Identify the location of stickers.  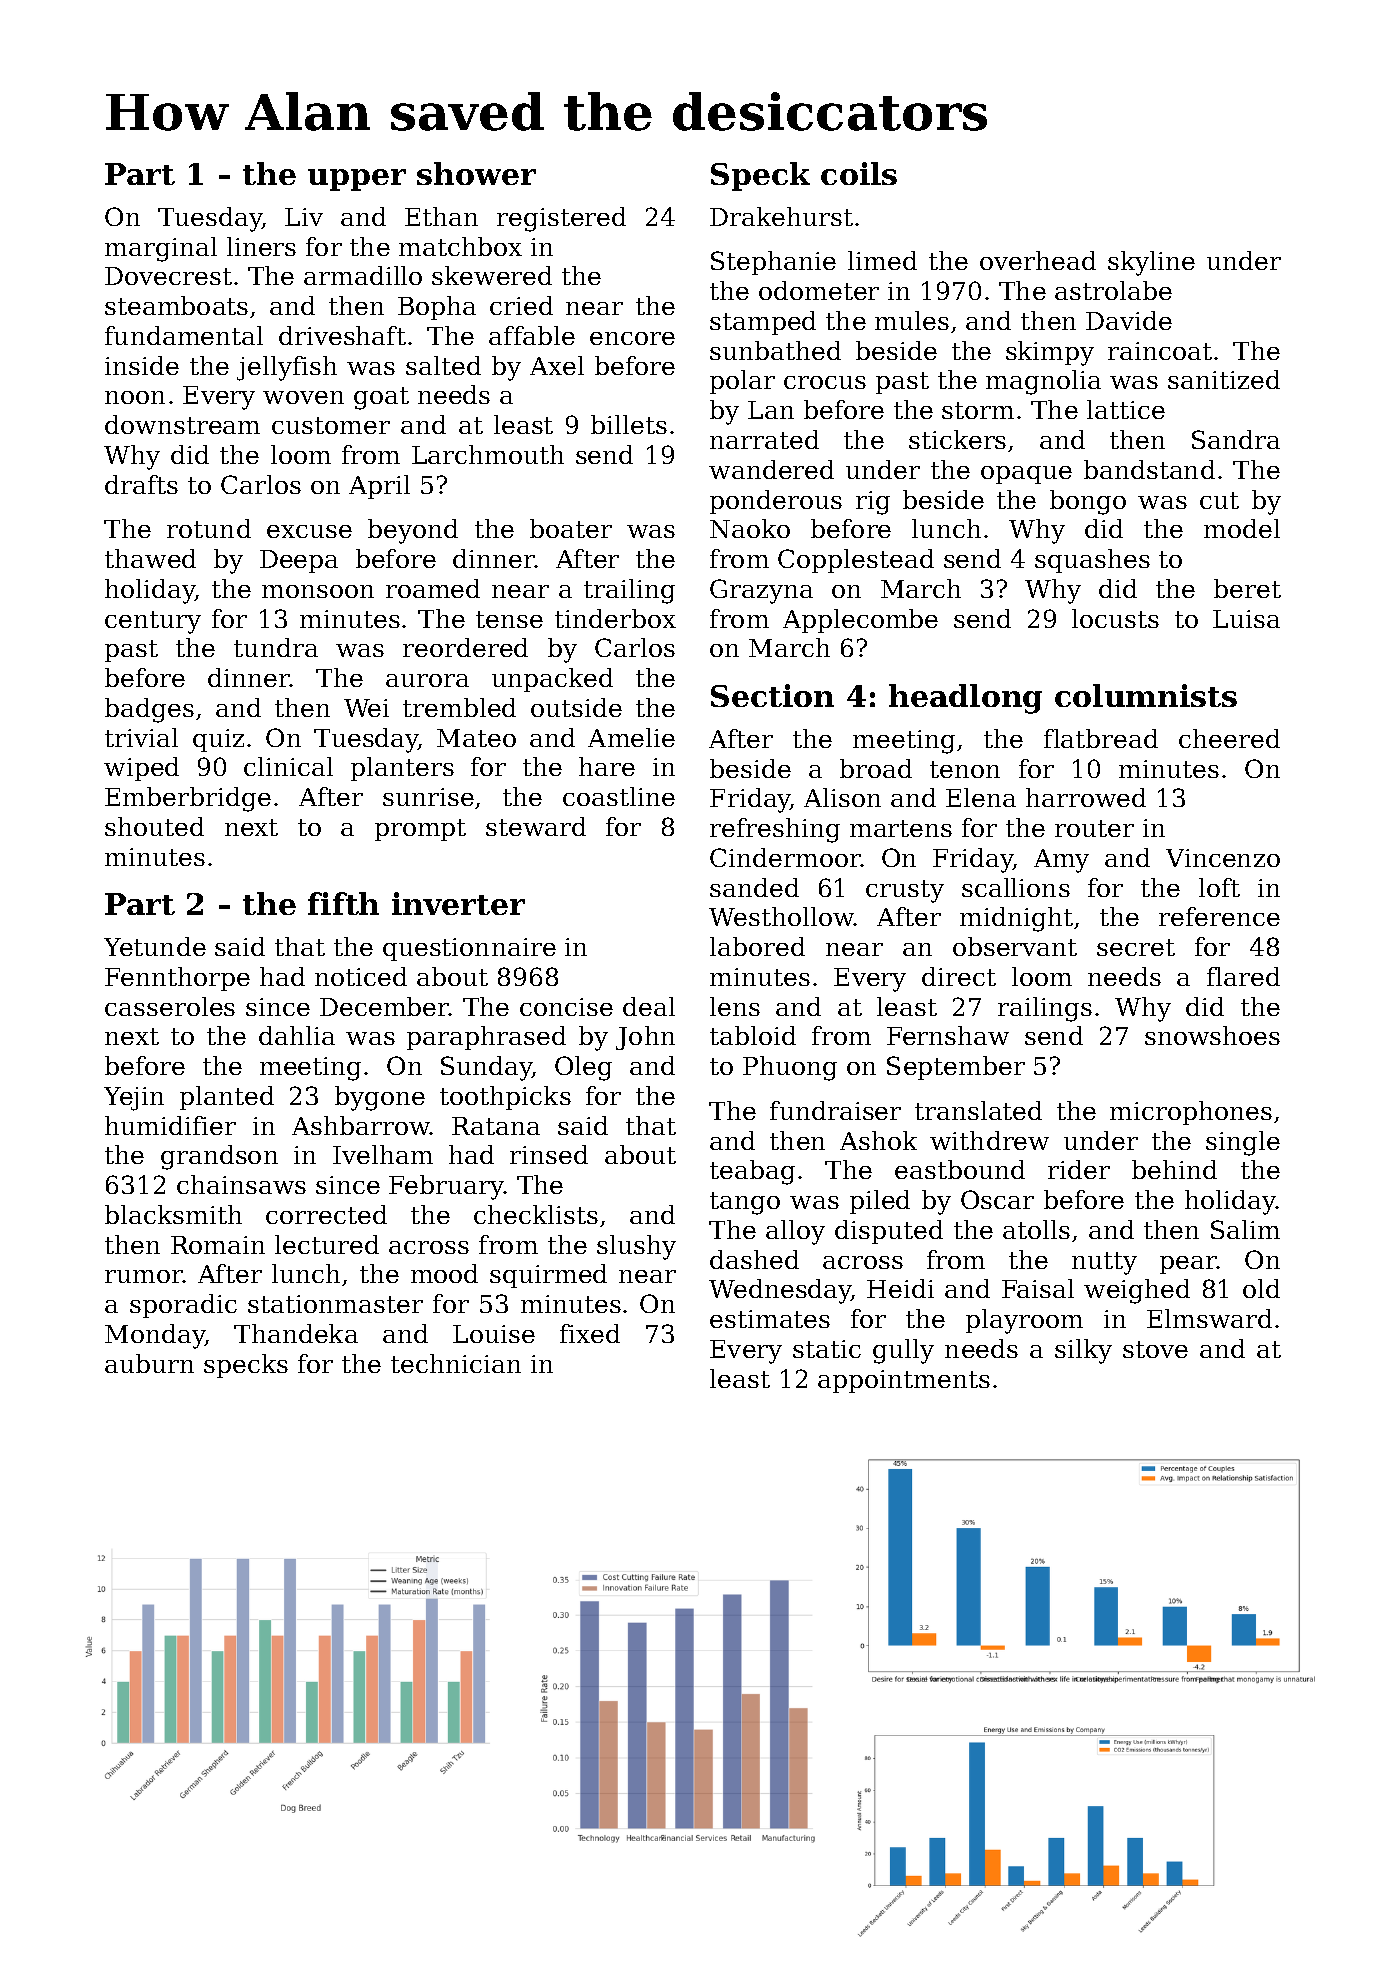
(957, 439).
